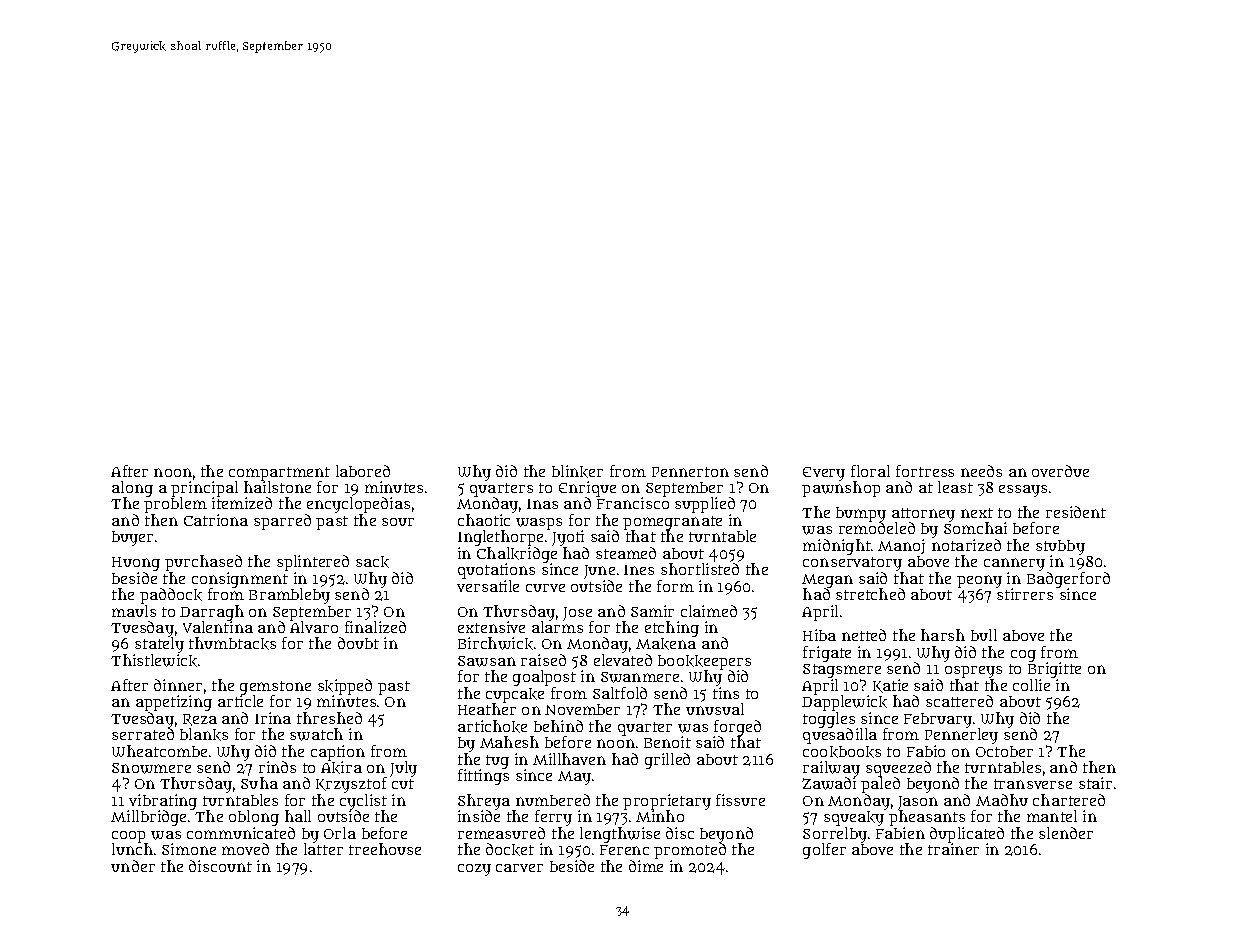 The image size is (1233, 952). What do you see at coordinates (981, 471) in the document?
I see `needs` at bounding box center [981, 471].
